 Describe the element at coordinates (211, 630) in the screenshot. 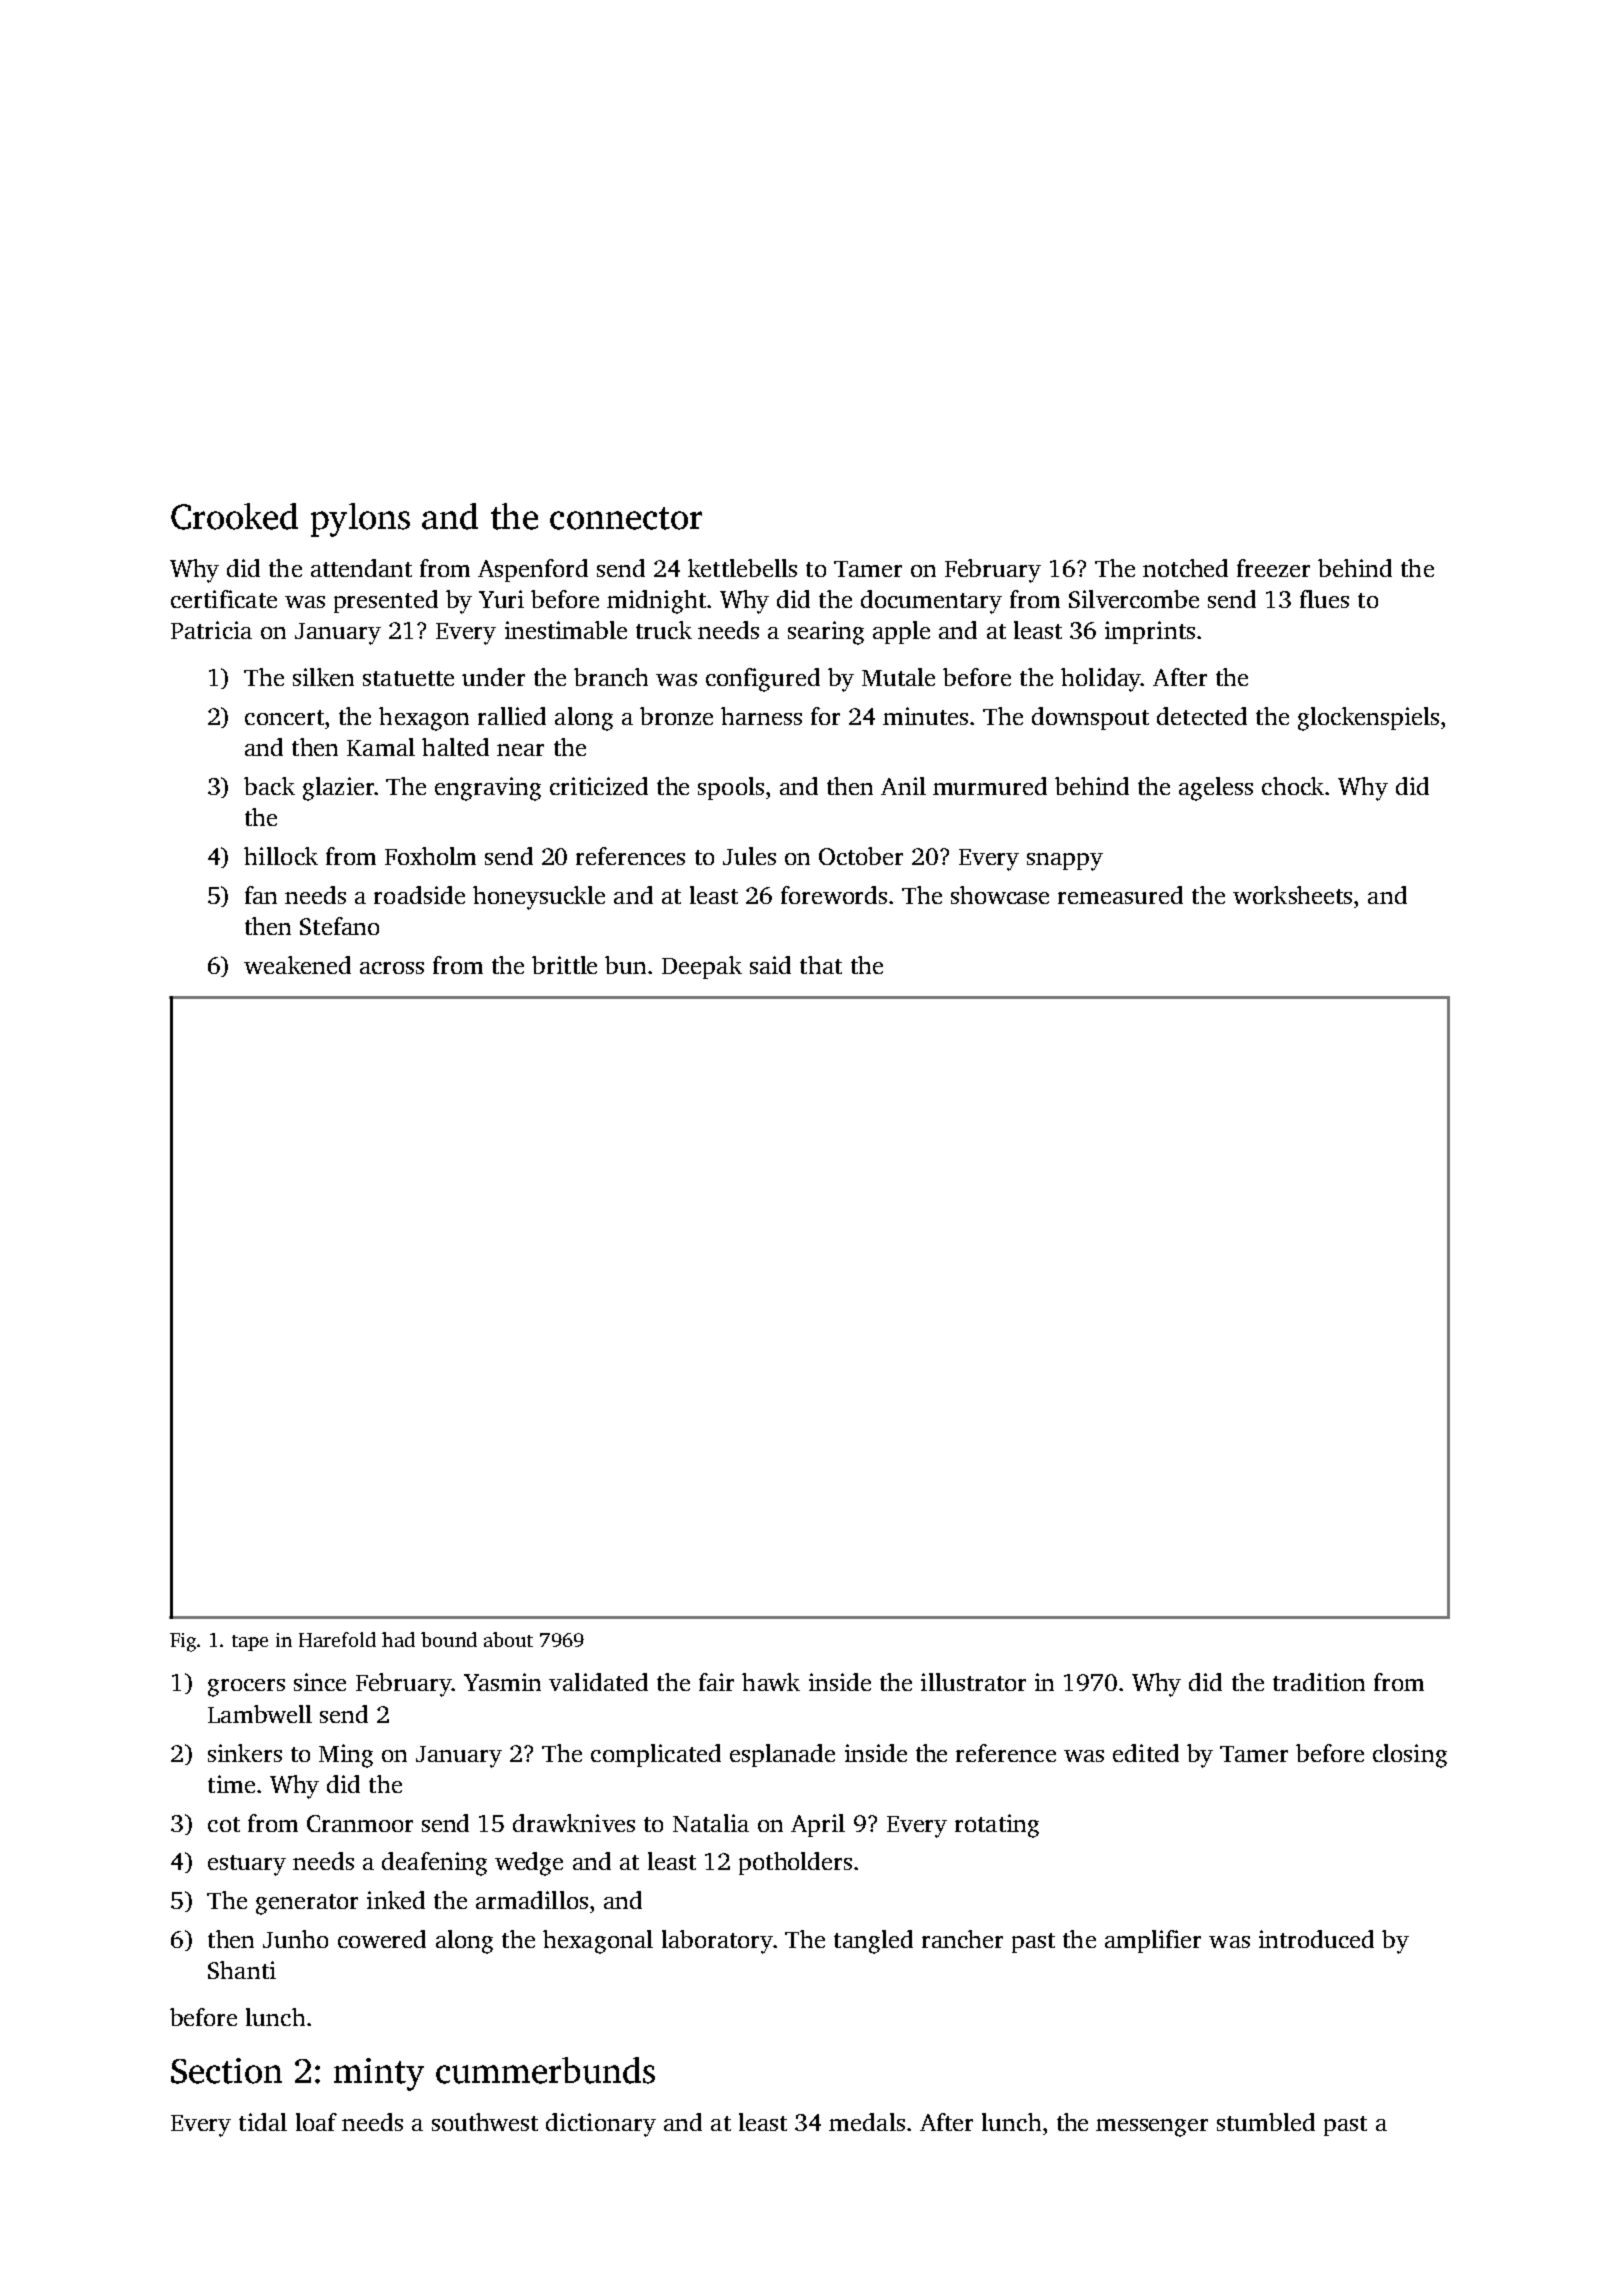

I see `Patricia` at that location.
